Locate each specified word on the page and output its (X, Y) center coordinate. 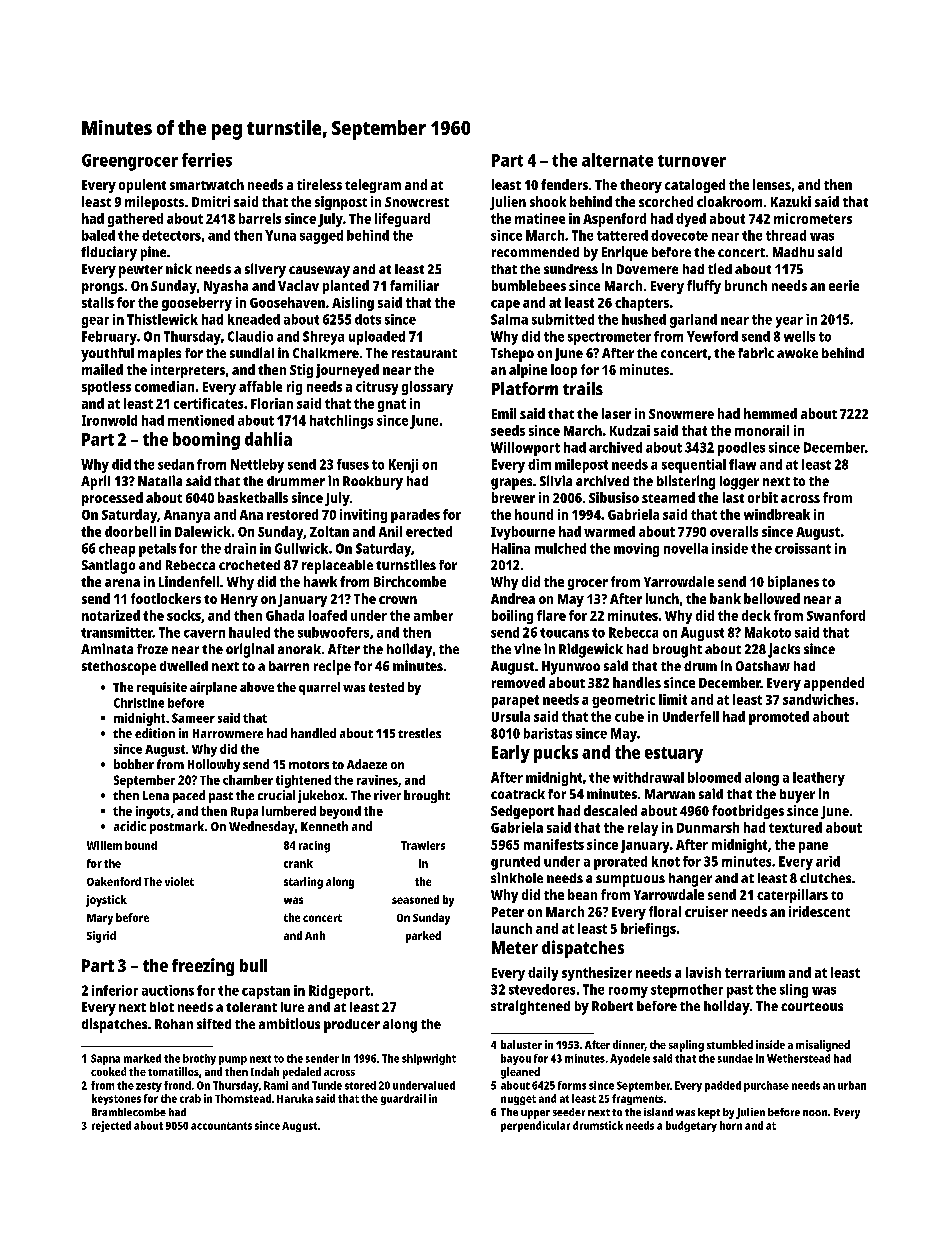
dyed (691, 220)
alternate (617, 160)
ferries (207, 160)
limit (673, 699)
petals (157, 550)
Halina (511, 548)
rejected (111, 1126)
